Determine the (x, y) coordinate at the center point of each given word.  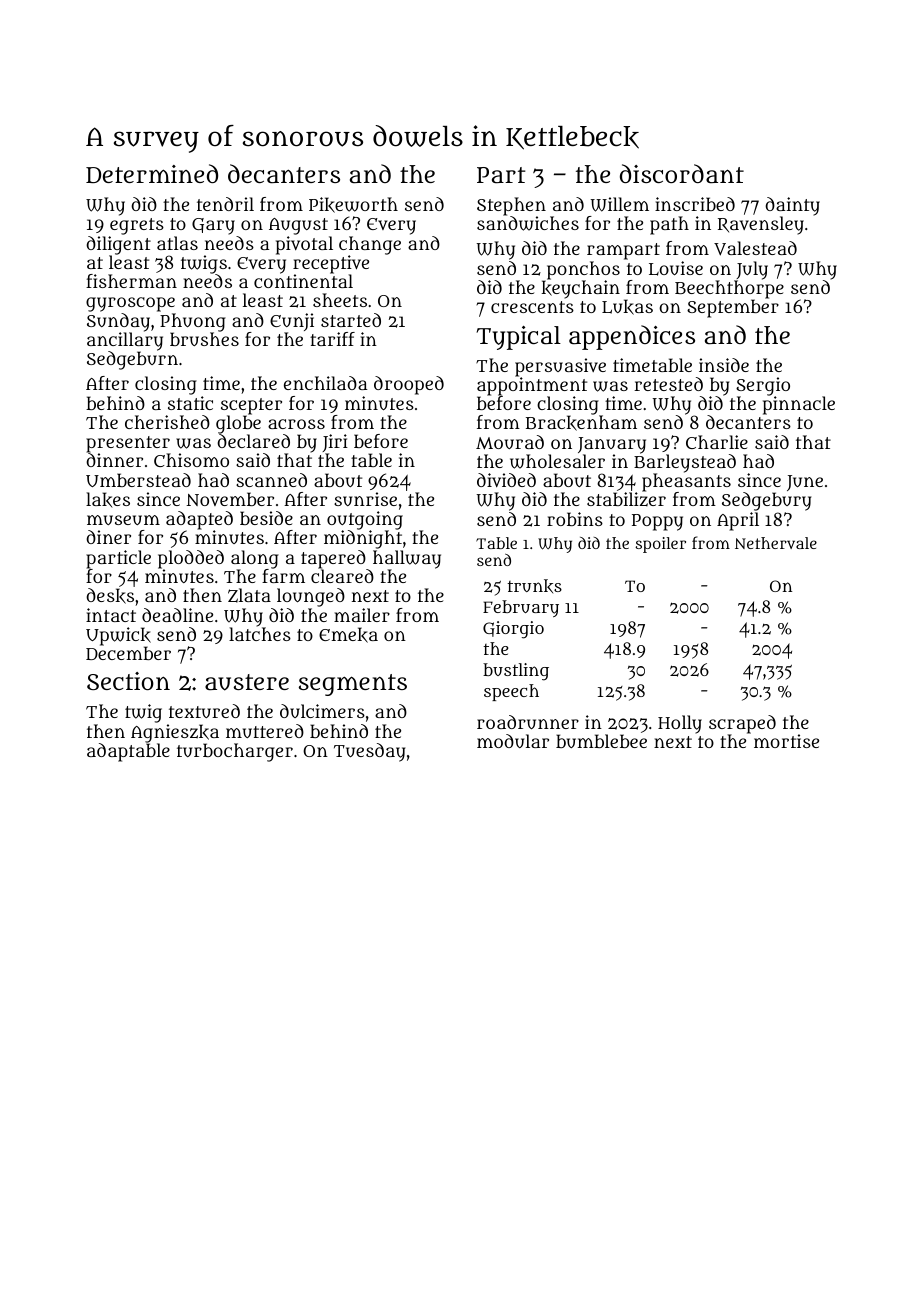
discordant (682, 173)
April (738, 521)
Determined (152, 173)
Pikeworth (353, 205)
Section (128, 681)
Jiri (335, 444)
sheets (340, 300)
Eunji (292, 322)
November (230, 499)
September (733, 309)
